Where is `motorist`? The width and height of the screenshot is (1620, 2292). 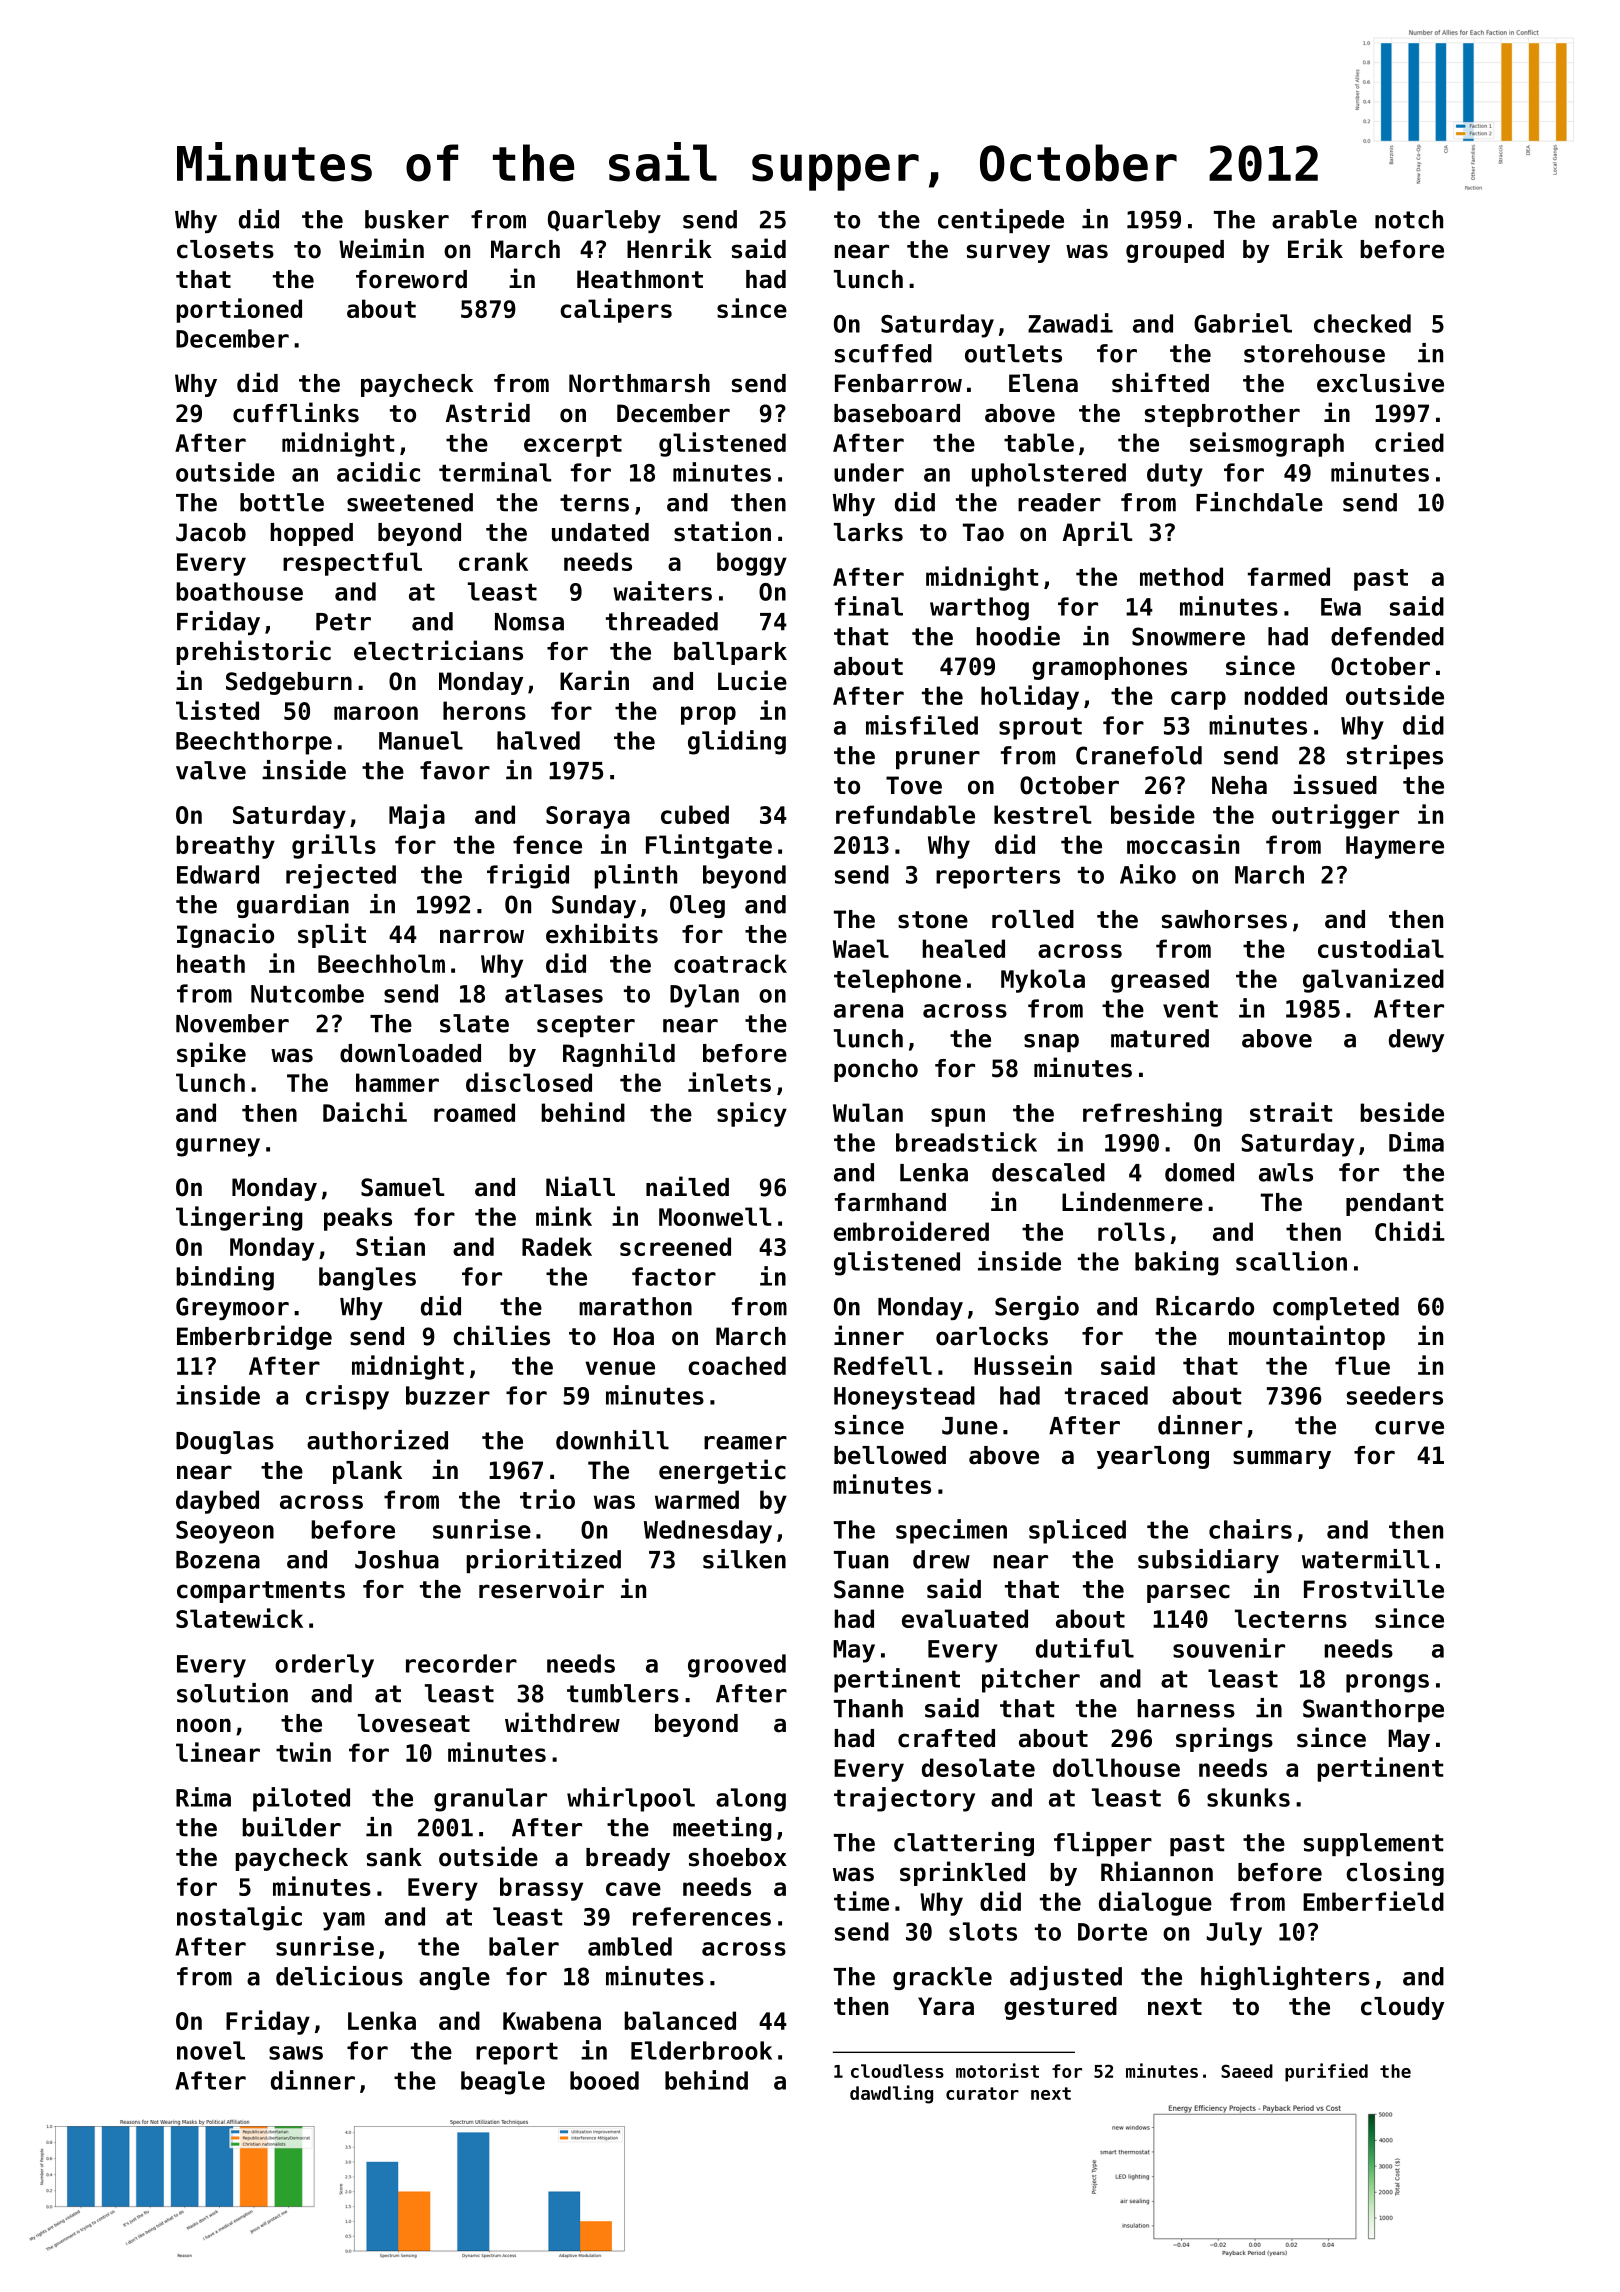 motorist is located at coordinates (997, 2070).
